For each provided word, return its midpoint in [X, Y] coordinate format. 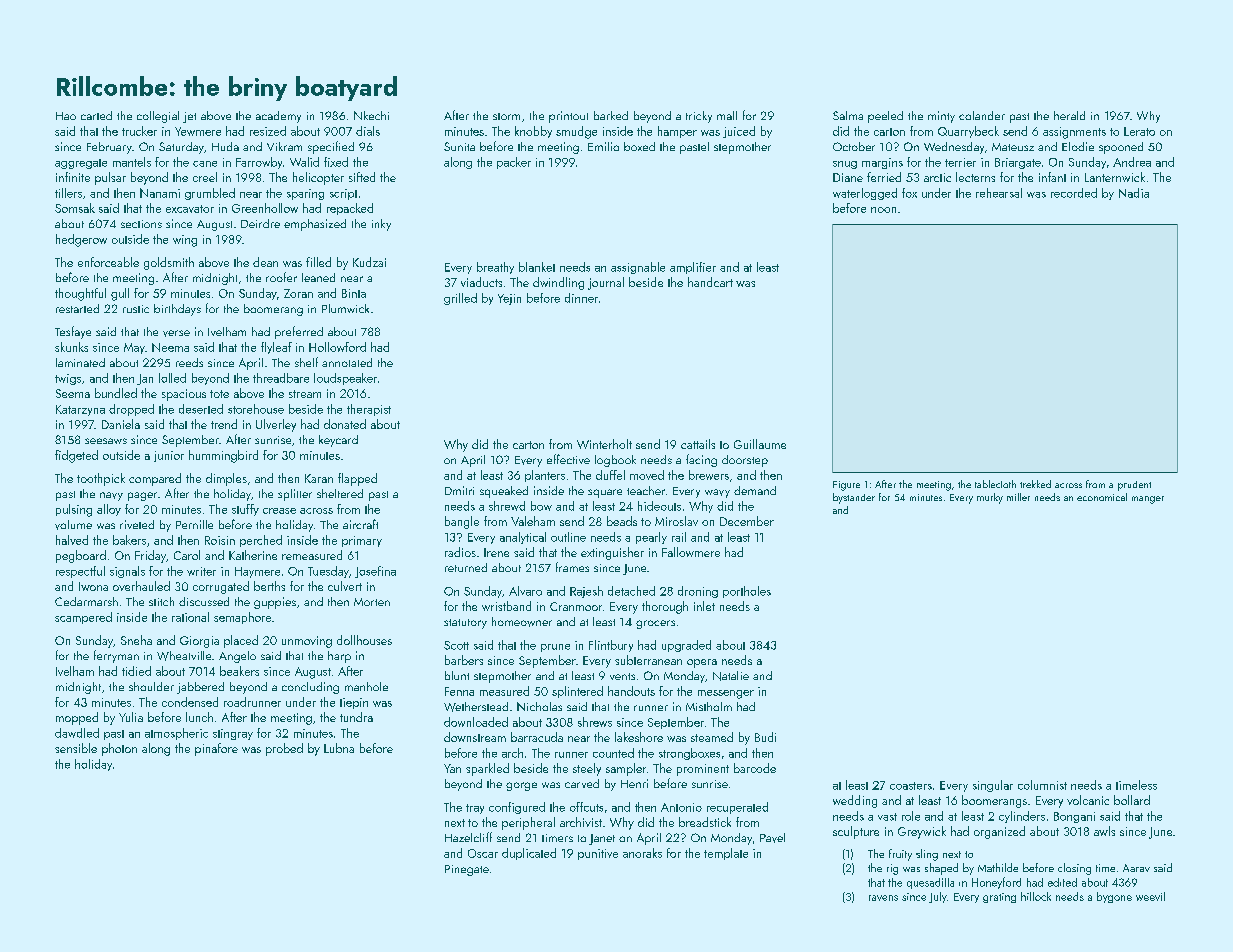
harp [339, 657]
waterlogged [865, 194]
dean [265, 262]
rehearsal [999, 193]
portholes [747, 592]
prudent [1134, 486]
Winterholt [604, 444]
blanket [537, 267]
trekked [1035, 484]
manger [1148, 500]
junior [169, 456]
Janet [602, 839]
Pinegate [467, 870]
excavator [190, 209]
